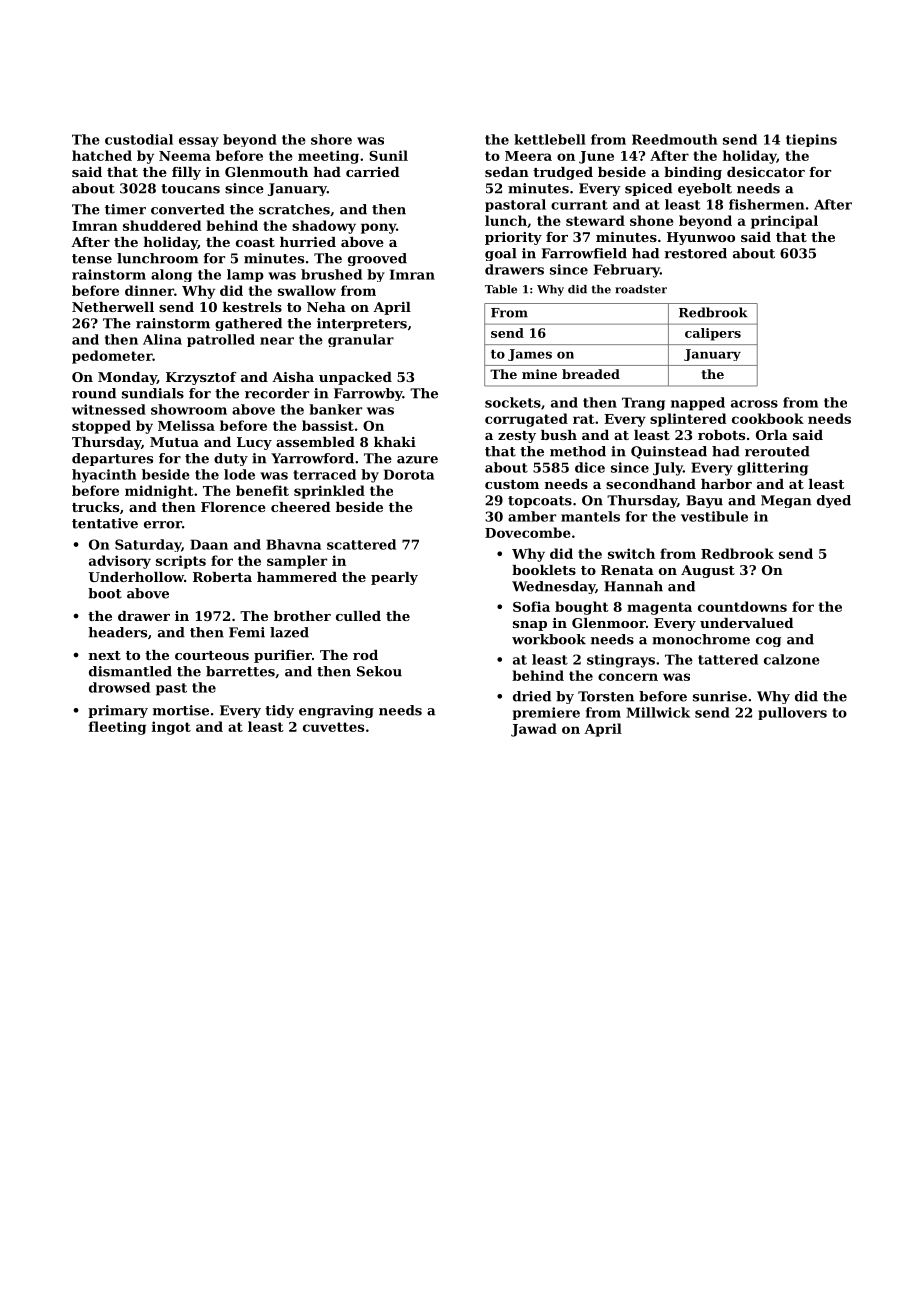  What do you see at coordinates (658, 712) in the screenshot?
I see `Millwick` at bounding box center [658, 712].
